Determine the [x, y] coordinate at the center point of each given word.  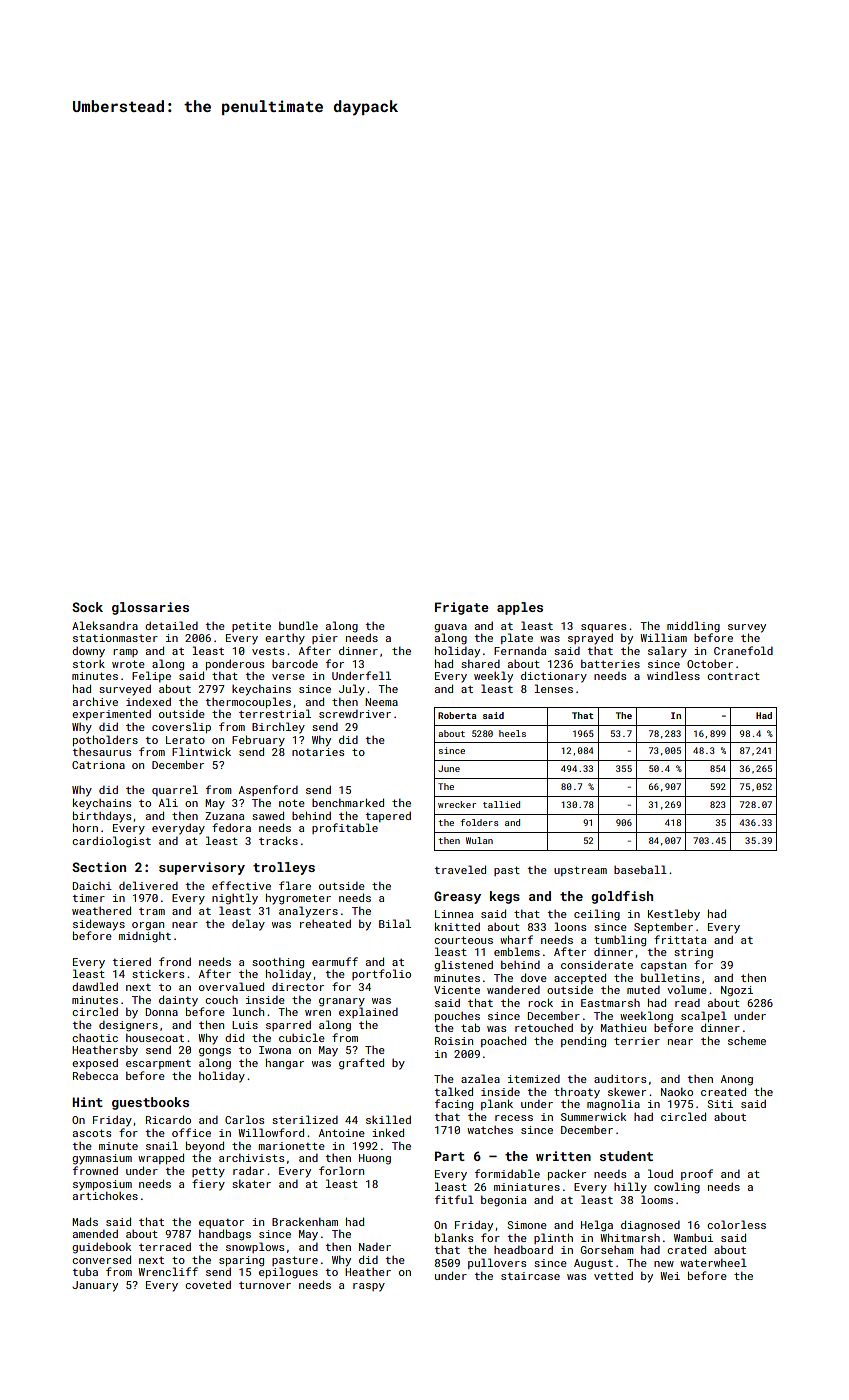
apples [520, 608]
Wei [670, 1276]
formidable [507, 1173]
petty [208, 1172]
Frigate [462, 608]
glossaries [150, 608]
